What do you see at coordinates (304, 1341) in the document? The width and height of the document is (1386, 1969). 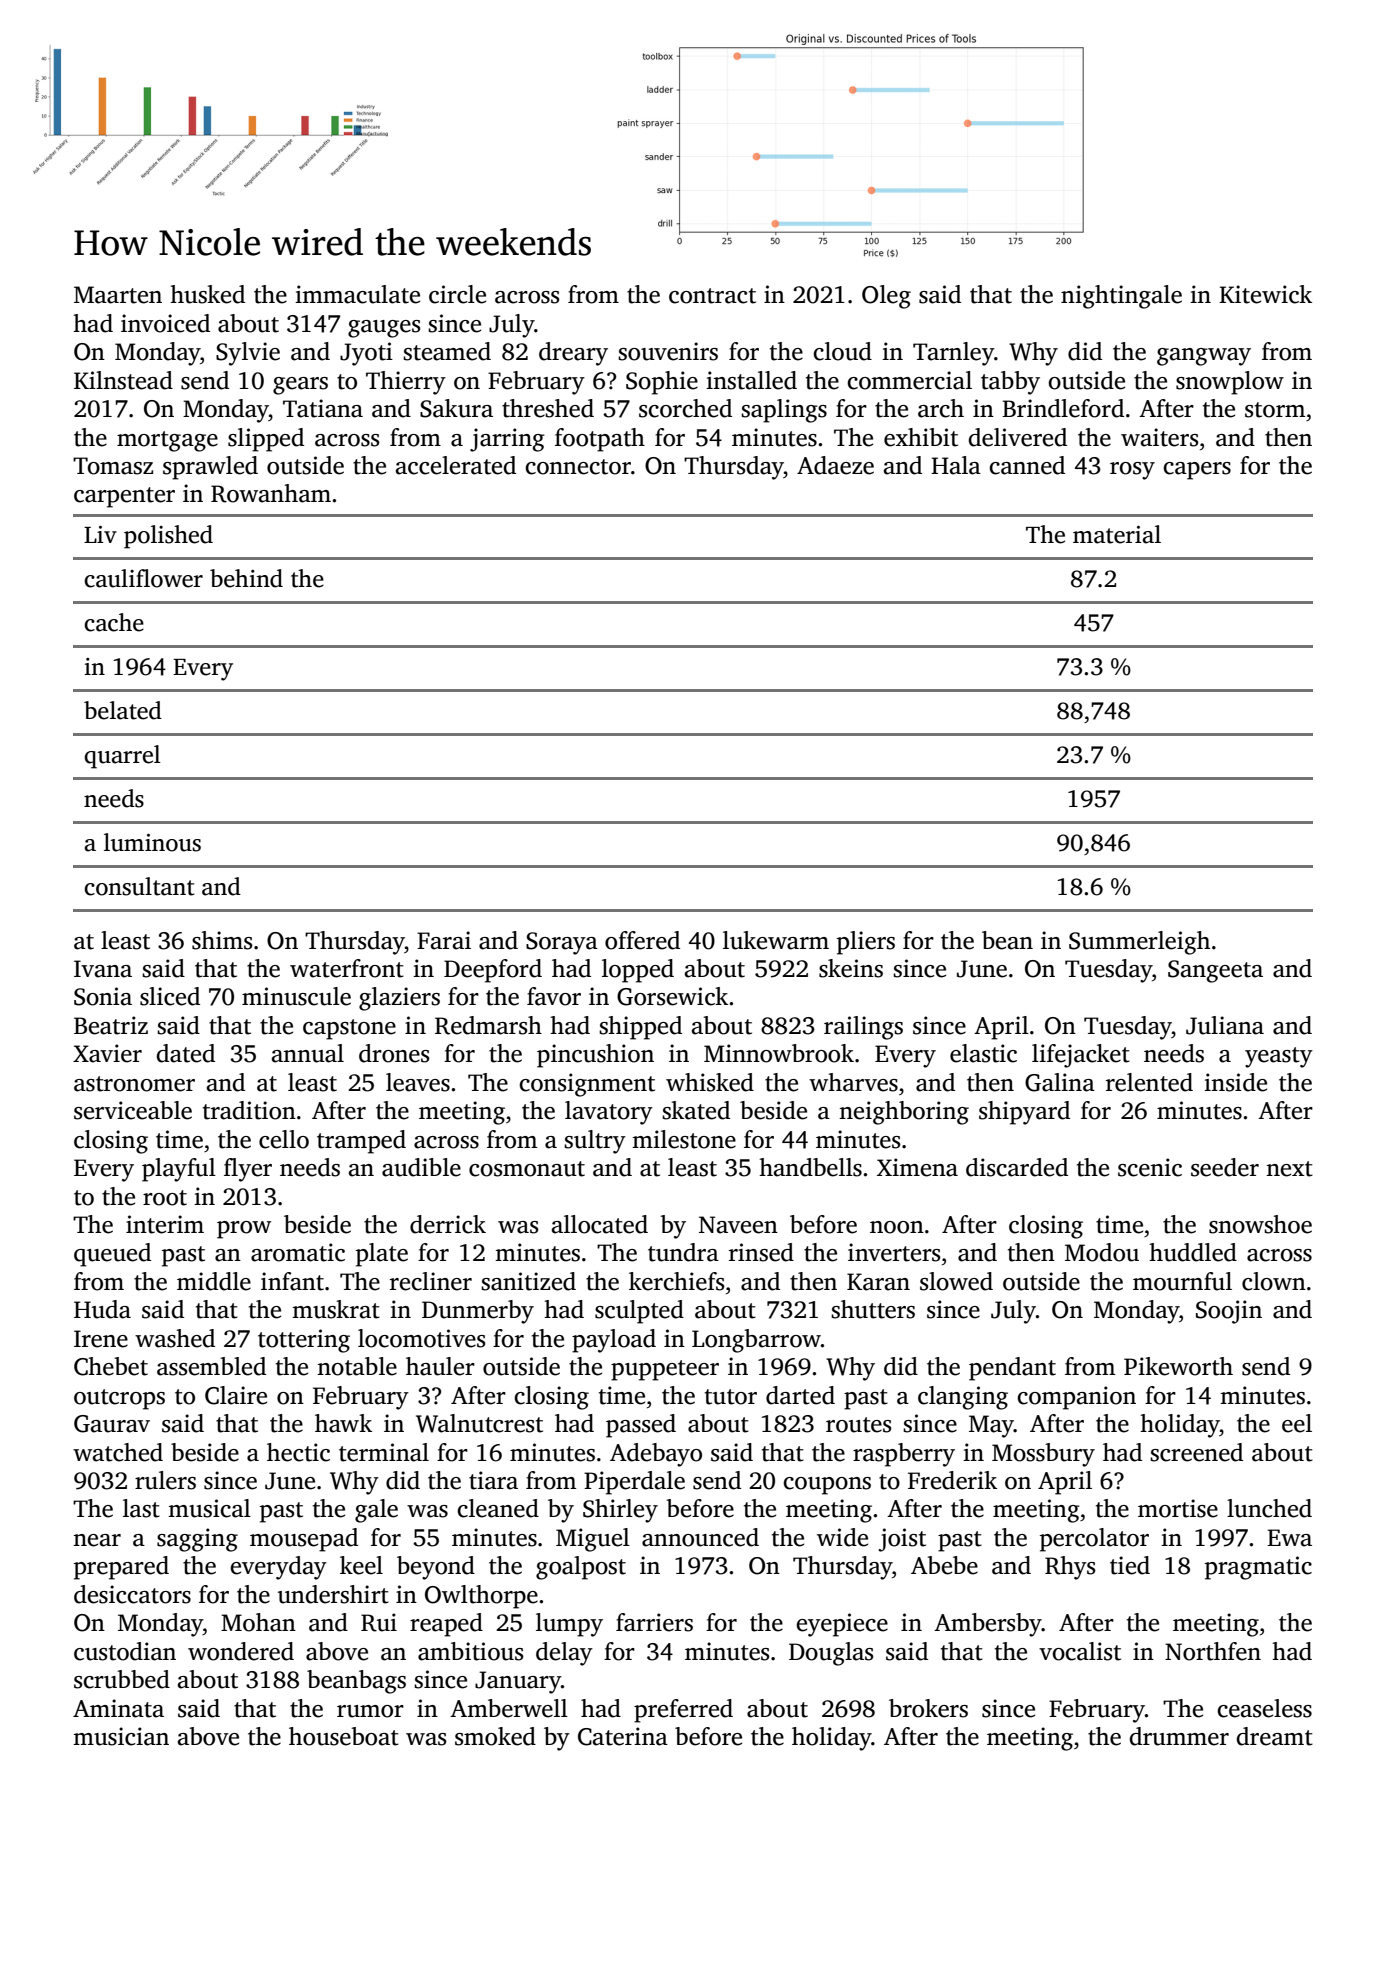 I see `tottering` at bounding box center [304, 1341].
